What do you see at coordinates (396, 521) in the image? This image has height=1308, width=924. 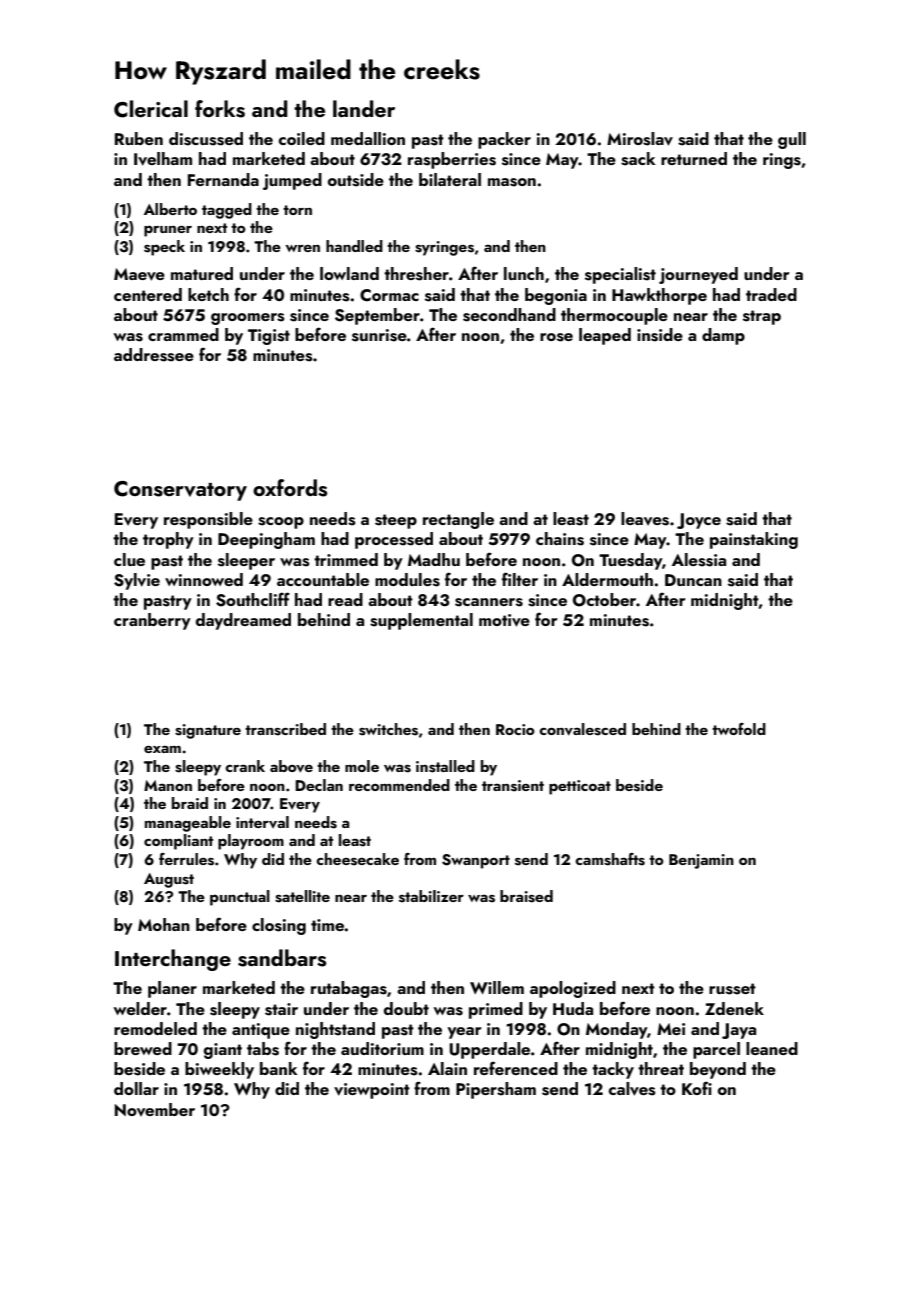 I see `steep` at bounding box center [396, 521].
